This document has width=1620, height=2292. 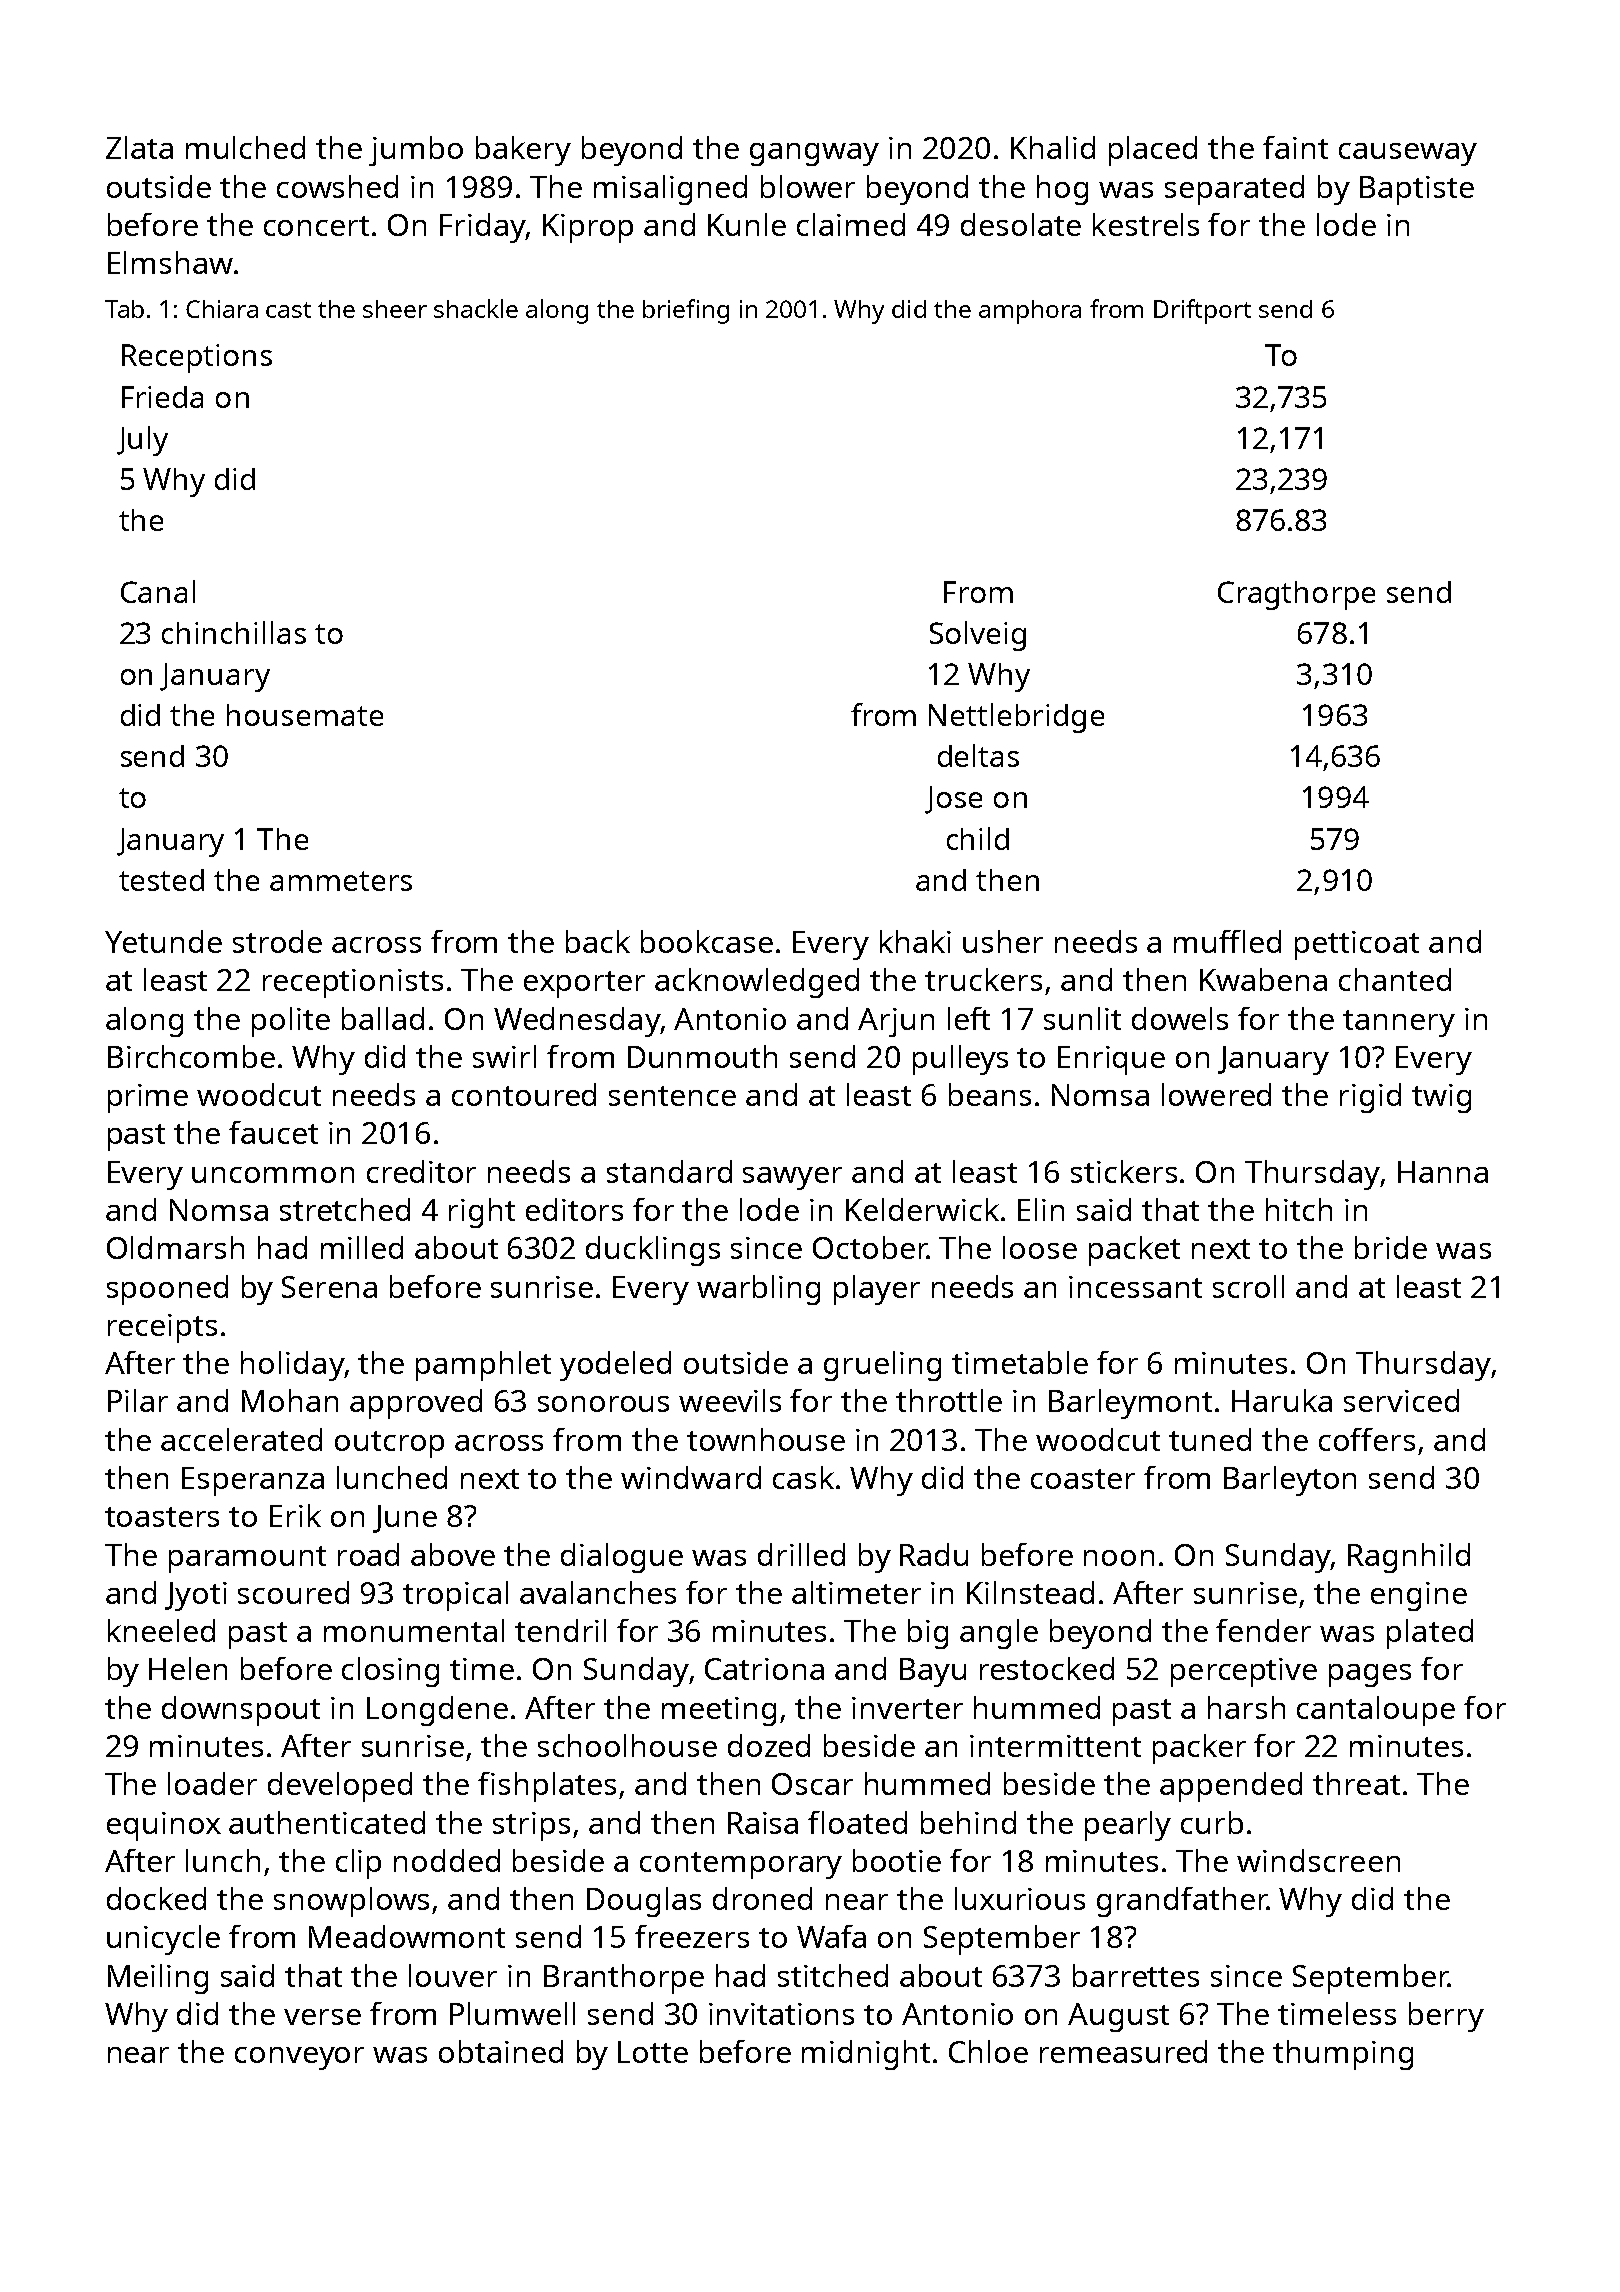 What do you see at coordinates (341, 881) in the document?
I see `ammeters` at bounding box center [341, 881].
